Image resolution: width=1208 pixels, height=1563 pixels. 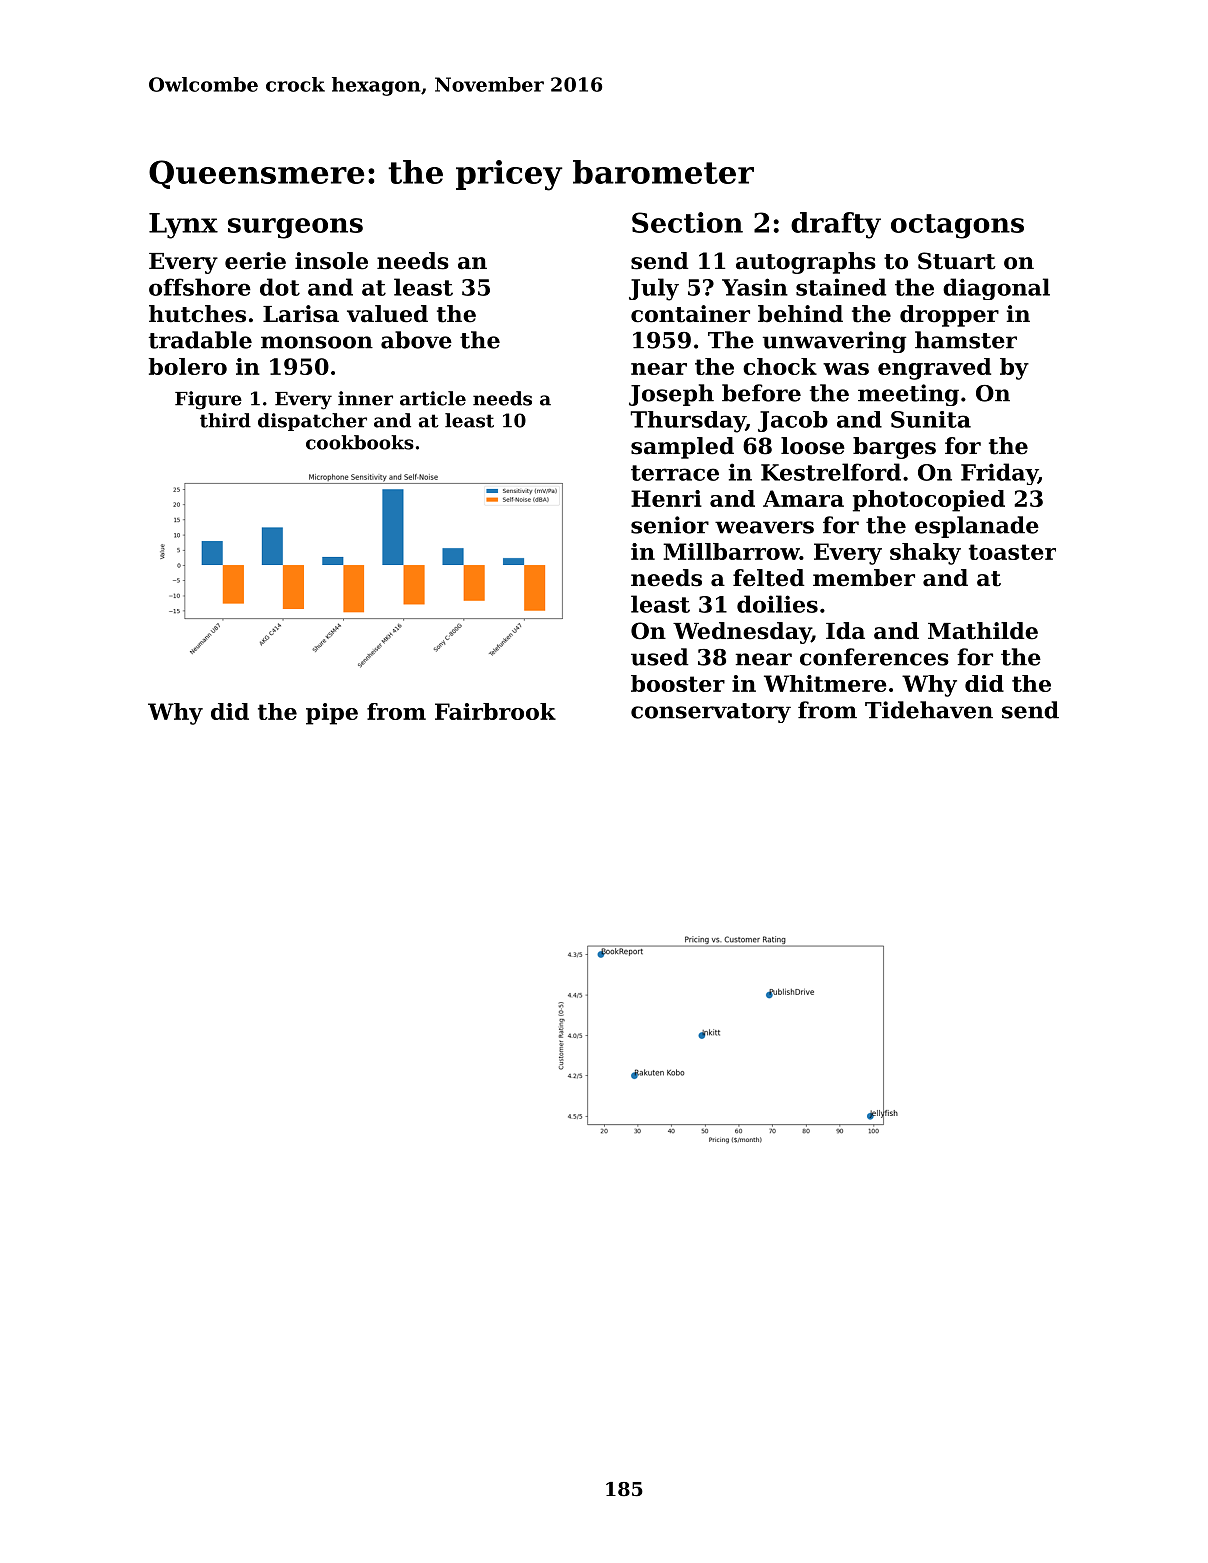 I want to click on third, so click(x=225, y=420).
